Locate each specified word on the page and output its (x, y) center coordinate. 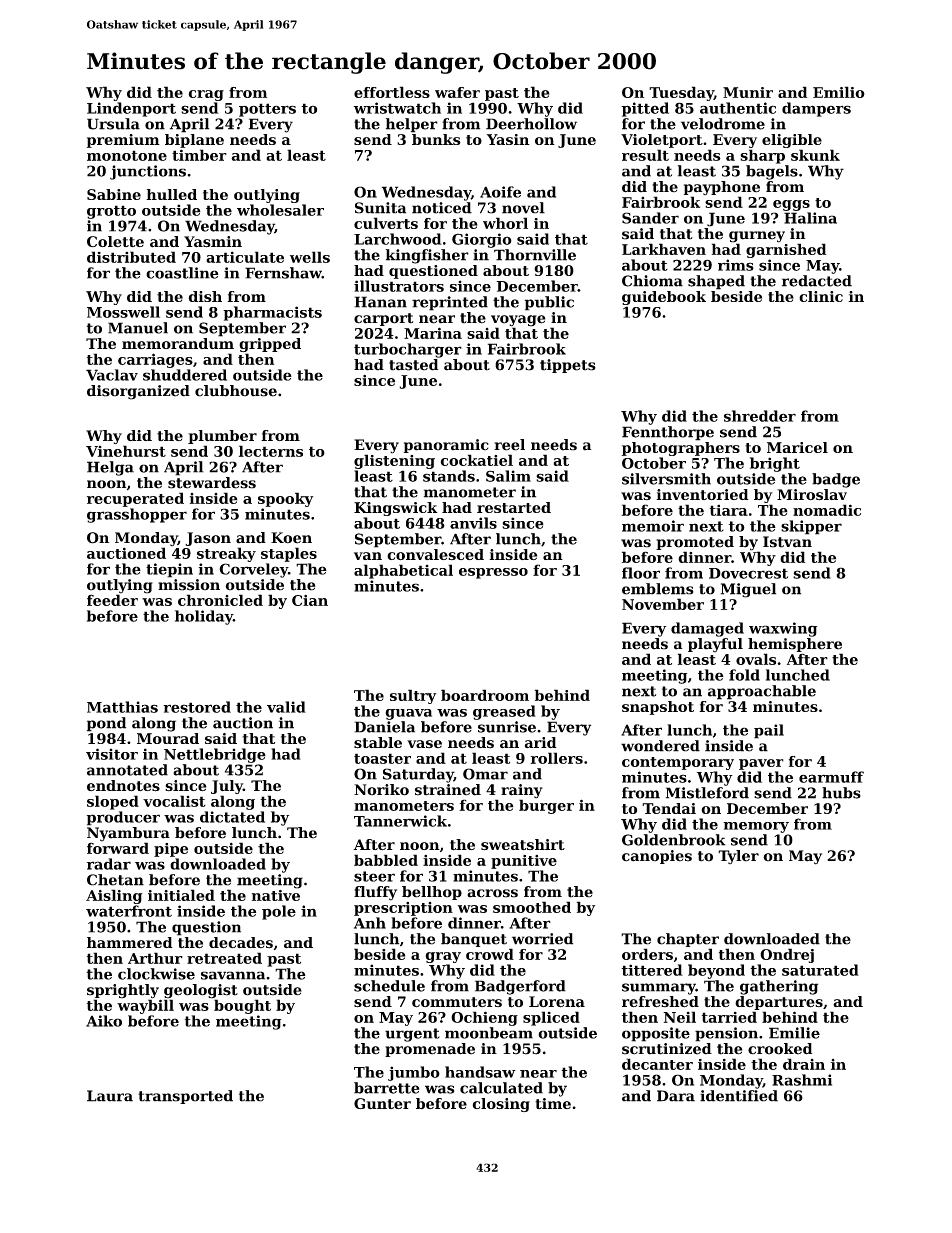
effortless (392, 92)
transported (185, 1097)
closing (501, 1105)
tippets (568, 366)
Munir (748, 92)
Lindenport (131, 109)
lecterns (271, 451)
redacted (817, 281)
